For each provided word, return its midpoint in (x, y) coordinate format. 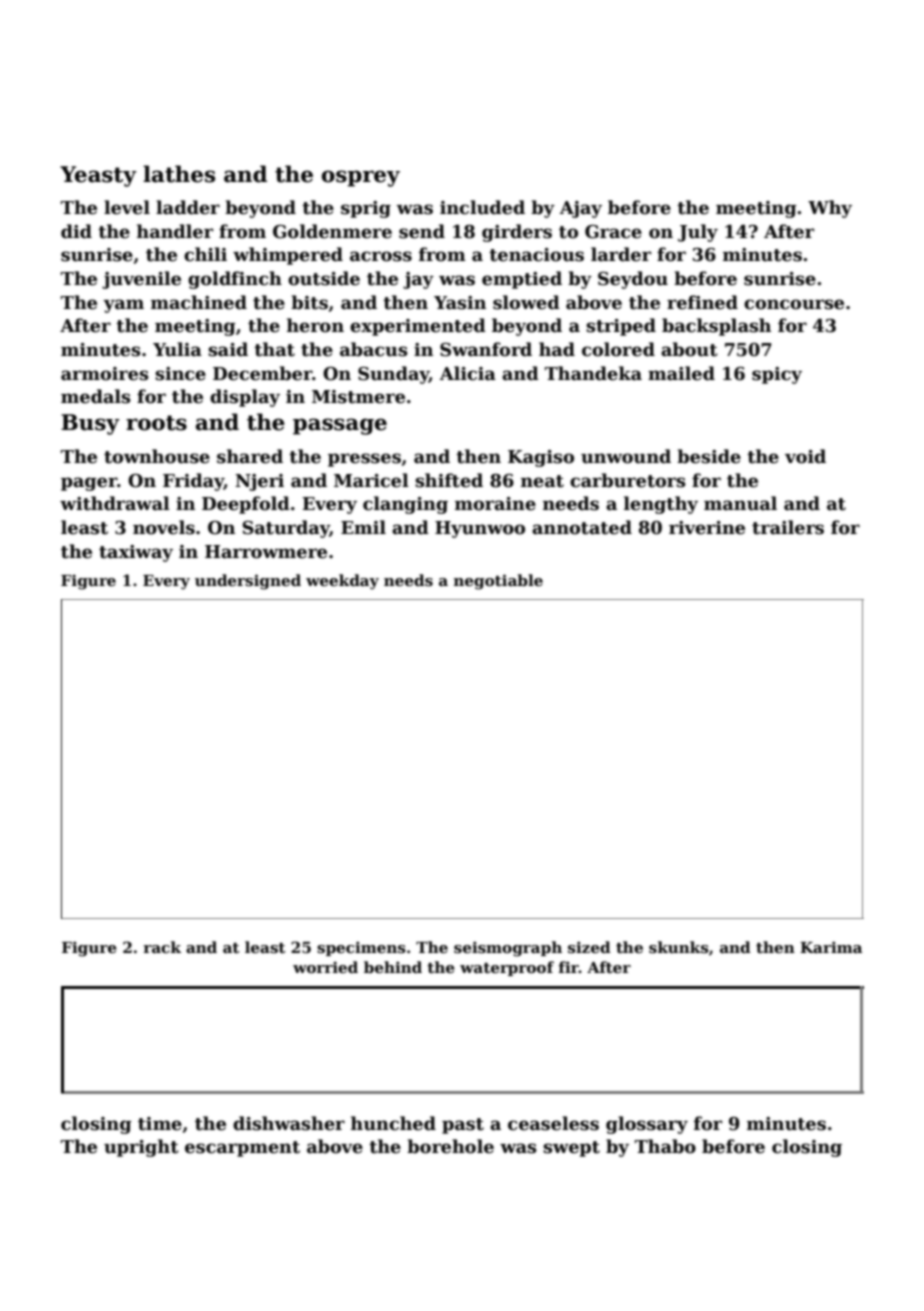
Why (830, 209)
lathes (179, 174)
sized (589, 947)
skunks (679, 947)
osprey (361, 178)
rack (162, 947)
